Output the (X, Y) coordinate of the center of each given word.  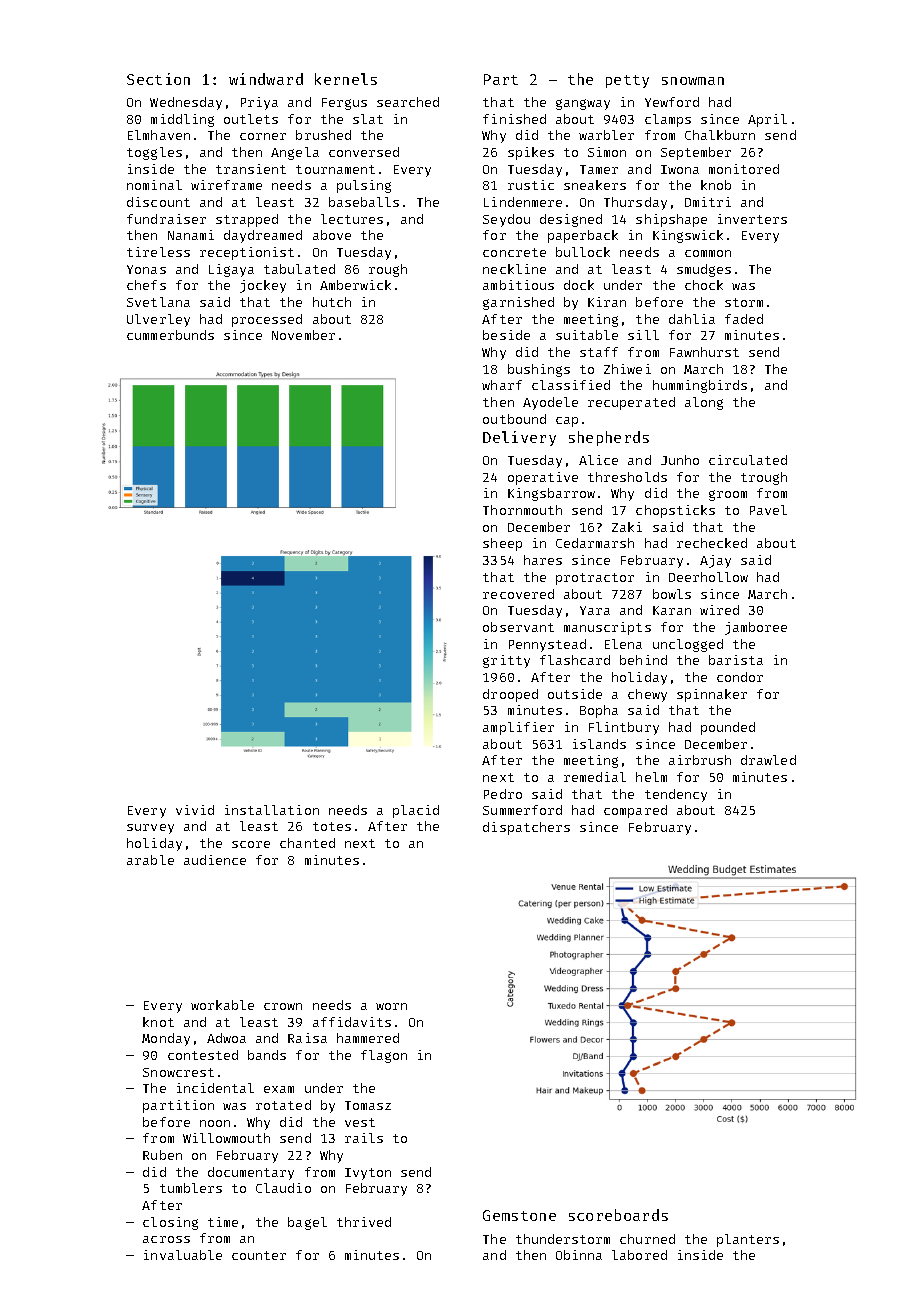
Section (158, 79)
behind (643, 660)
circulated (748, 460)
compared (635, 811)
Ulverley (158, 320)
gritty (506, 661)
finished (514, 119)
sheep (502, 544)
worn (391, 1006)
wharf (502, 385)
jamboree (756, 628)
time (223, 1222)
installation (272, 810)
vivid (195, 810)
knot (158, 1022)
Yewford (672, 102)
